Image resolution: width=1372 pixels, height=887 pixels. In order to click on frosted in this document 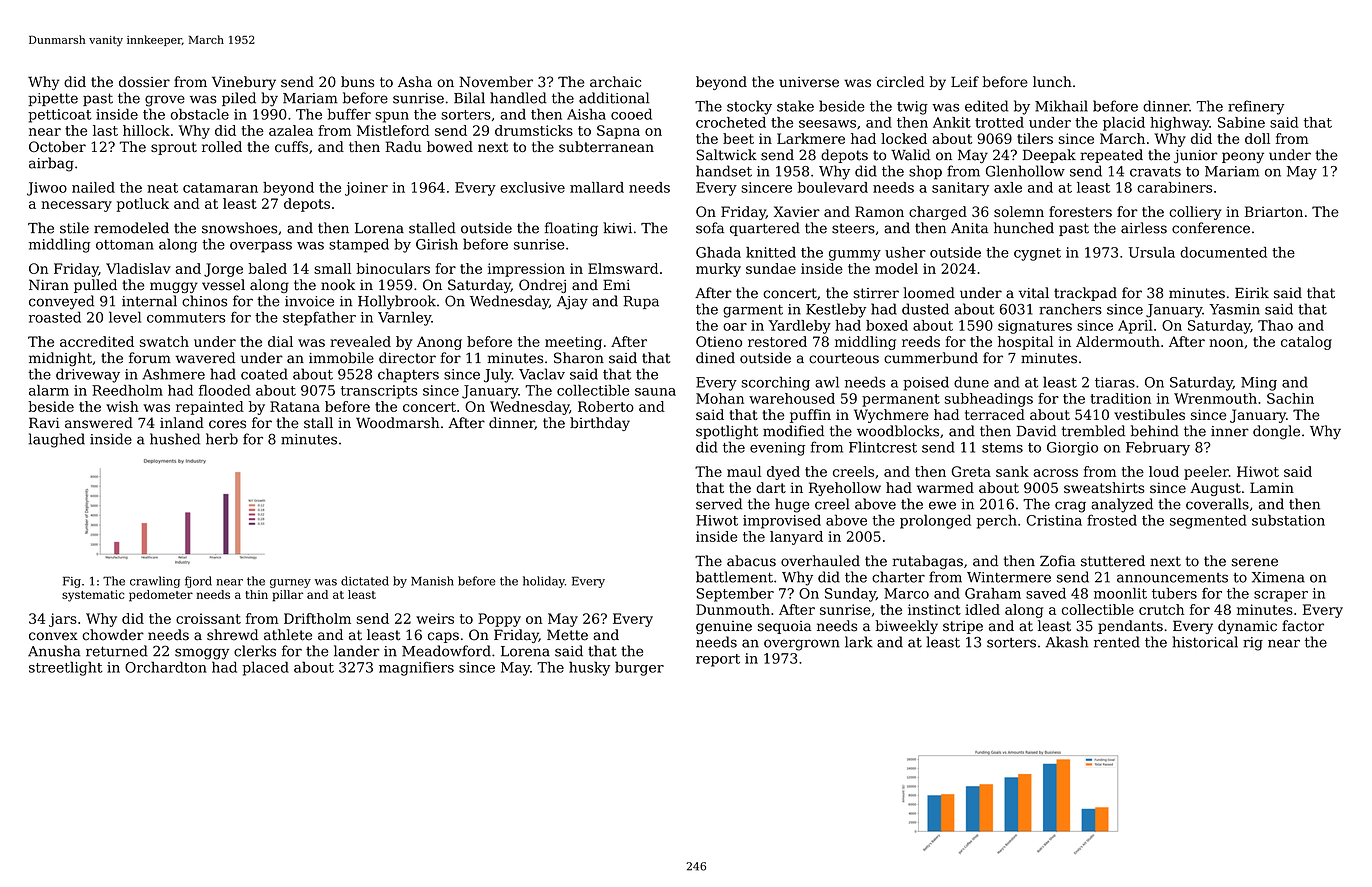, I will do `click(1112, 520)`.
